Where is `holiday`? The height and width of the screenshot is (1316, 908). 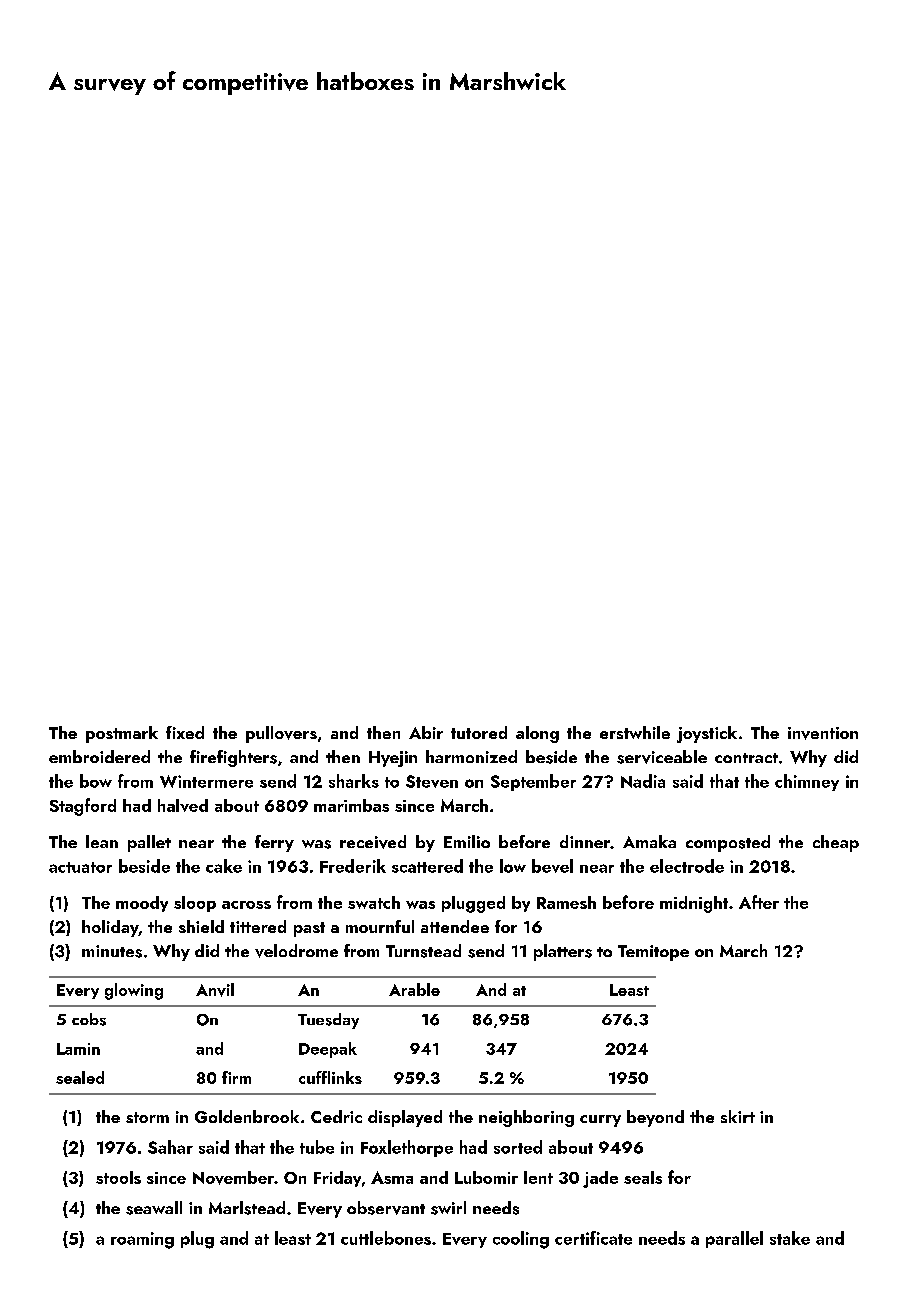 holiday is located at coordinates (110, 928).
